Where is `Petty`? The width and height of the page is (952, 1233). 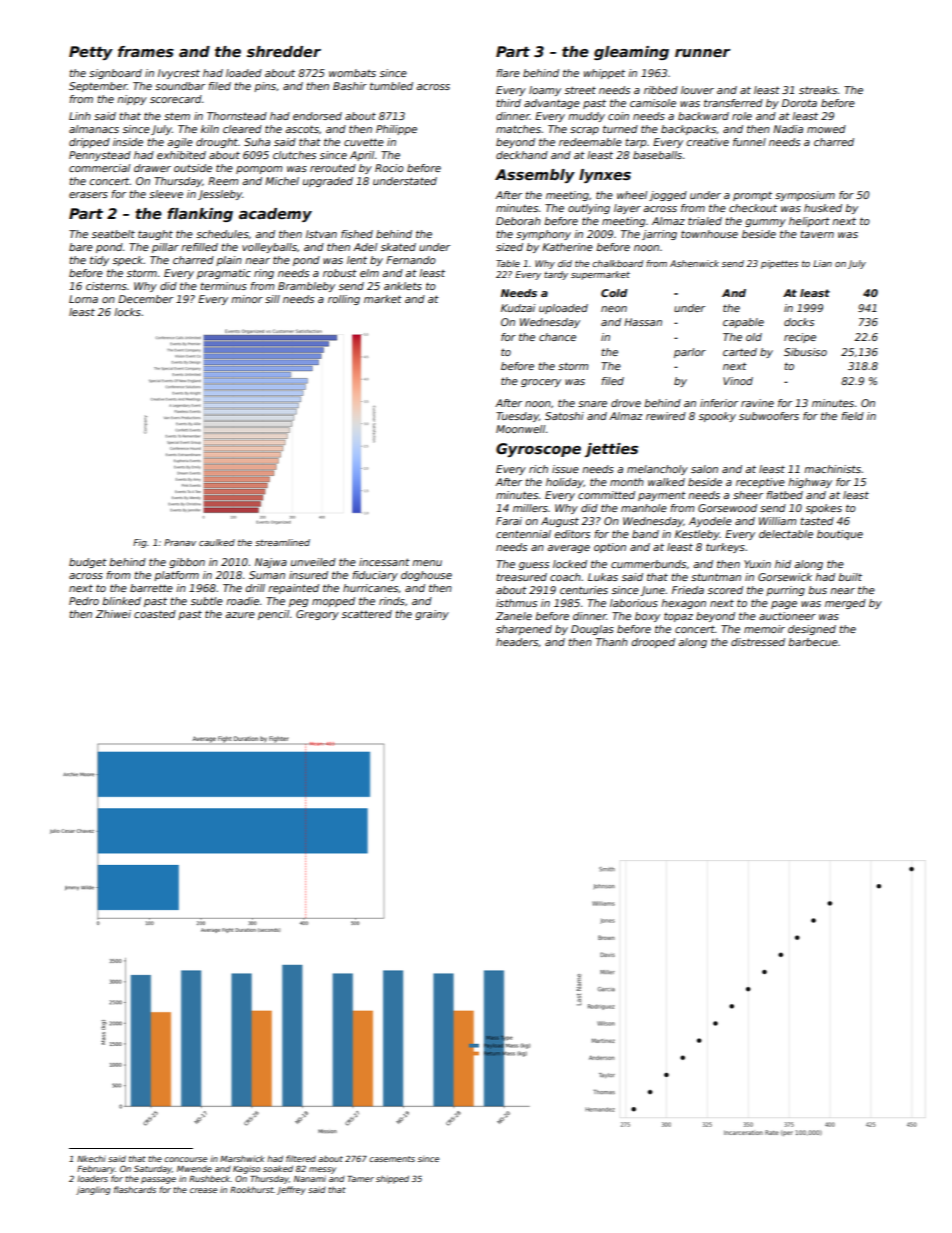 Petty is located at coordinates (91, 53).
